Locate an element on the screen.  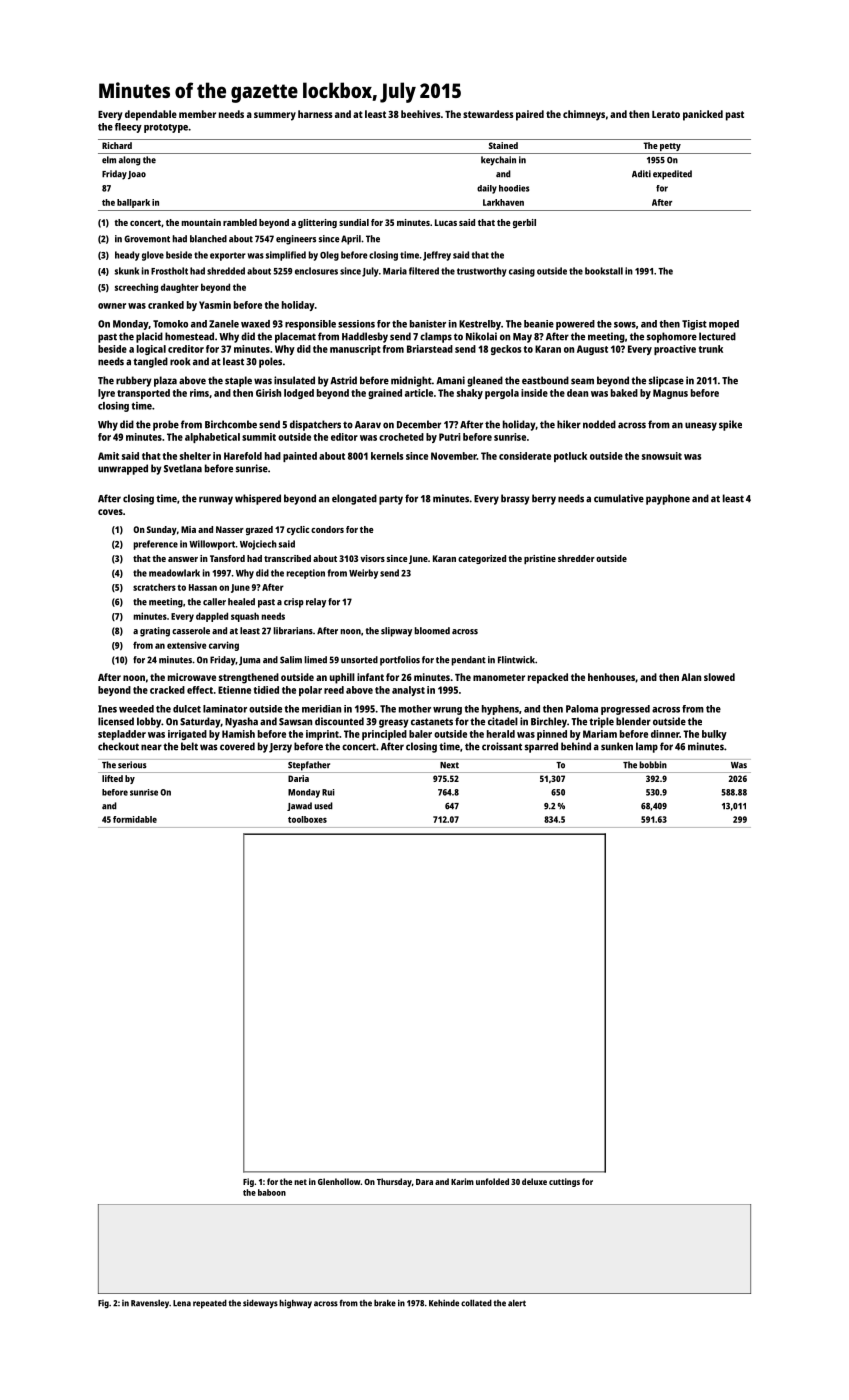
cuttings is located at coordinates (564, 1182).
